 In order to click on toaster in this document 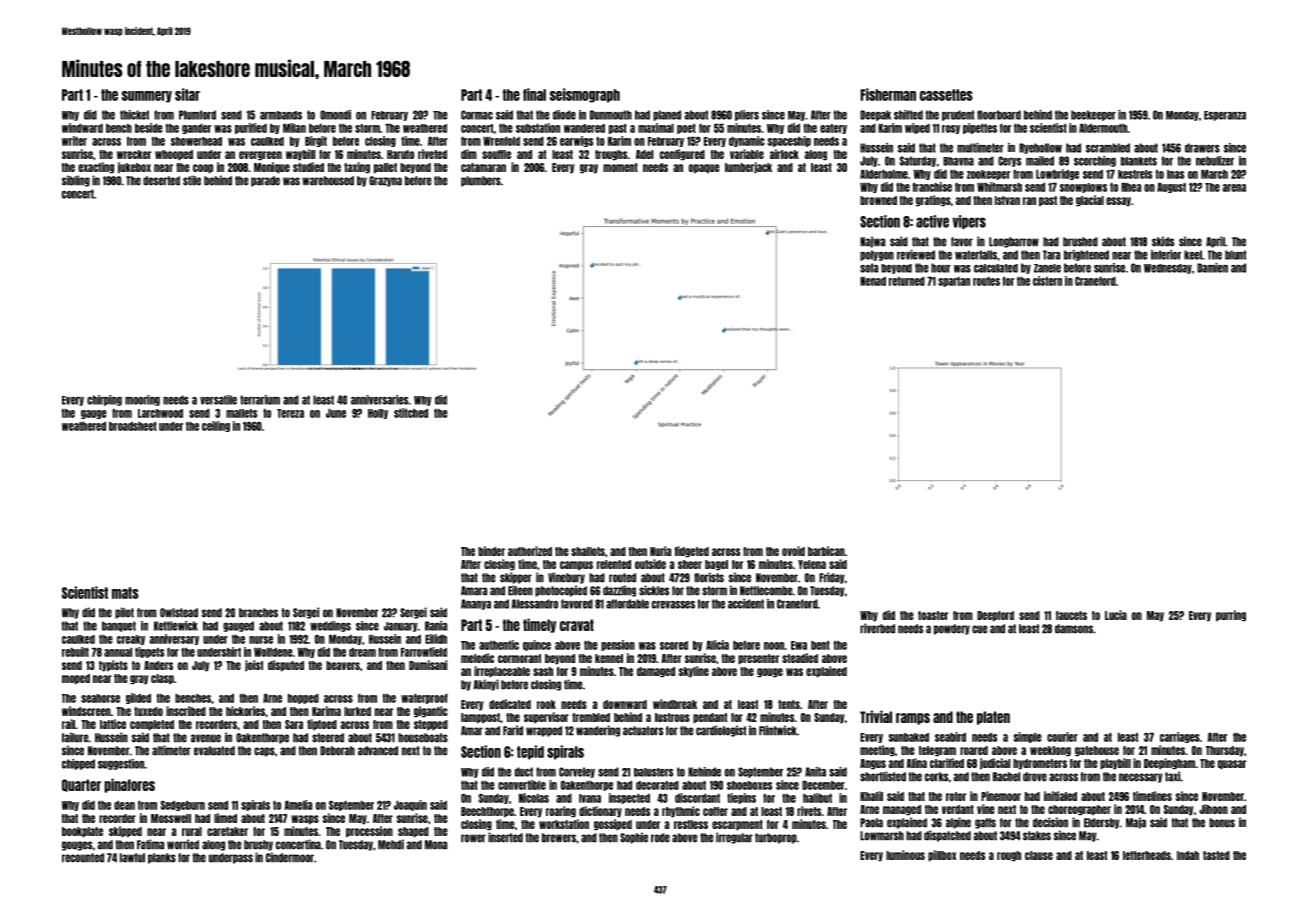, I will do `click(933, 615)`.
